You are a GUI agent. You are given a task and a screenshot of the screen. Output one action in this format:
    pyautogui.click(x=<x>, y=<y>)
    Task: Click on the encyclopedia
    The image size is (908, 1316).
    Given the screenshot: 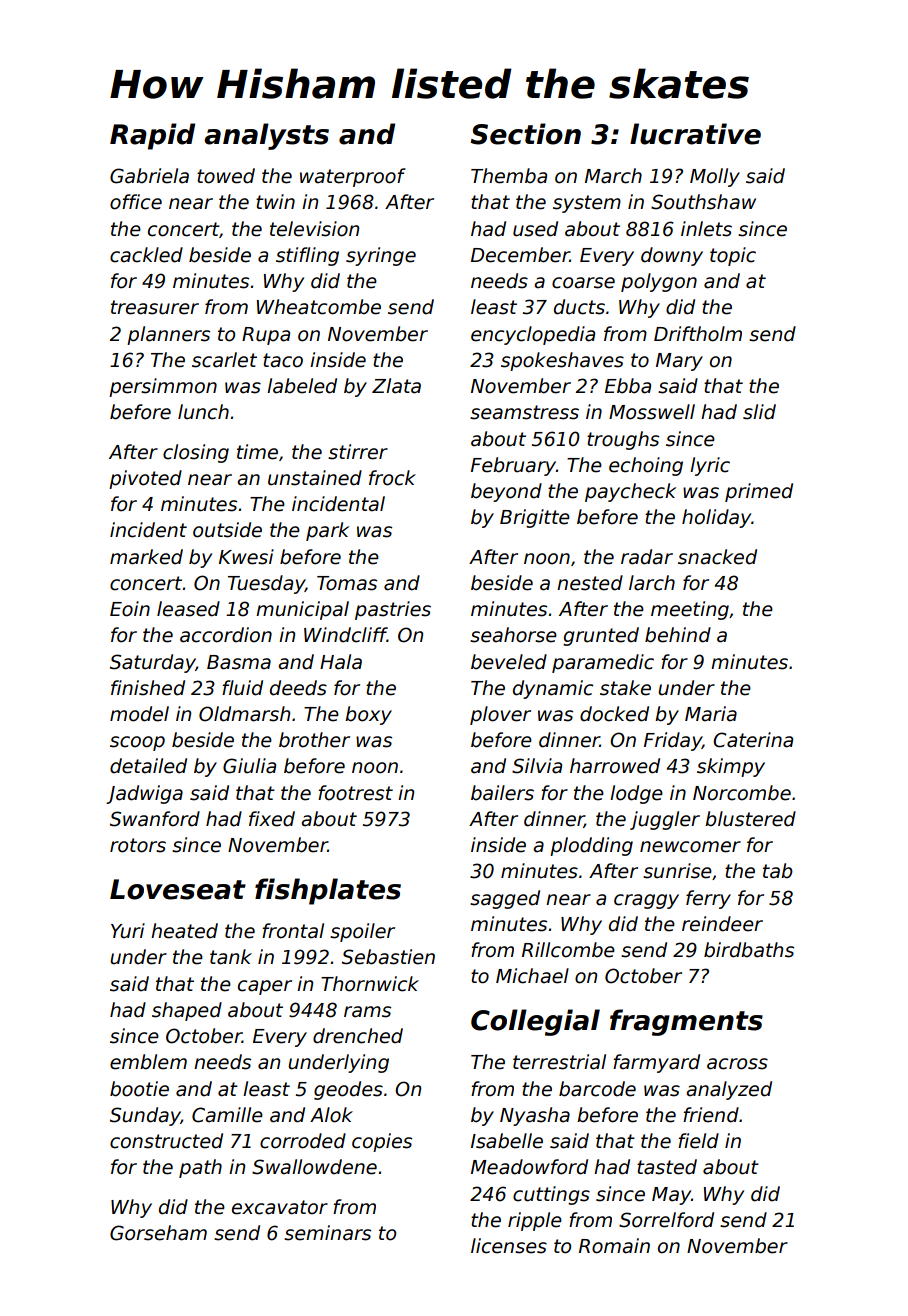 What is the action you would take?
    pyautogui.click(x=533, y=335)
